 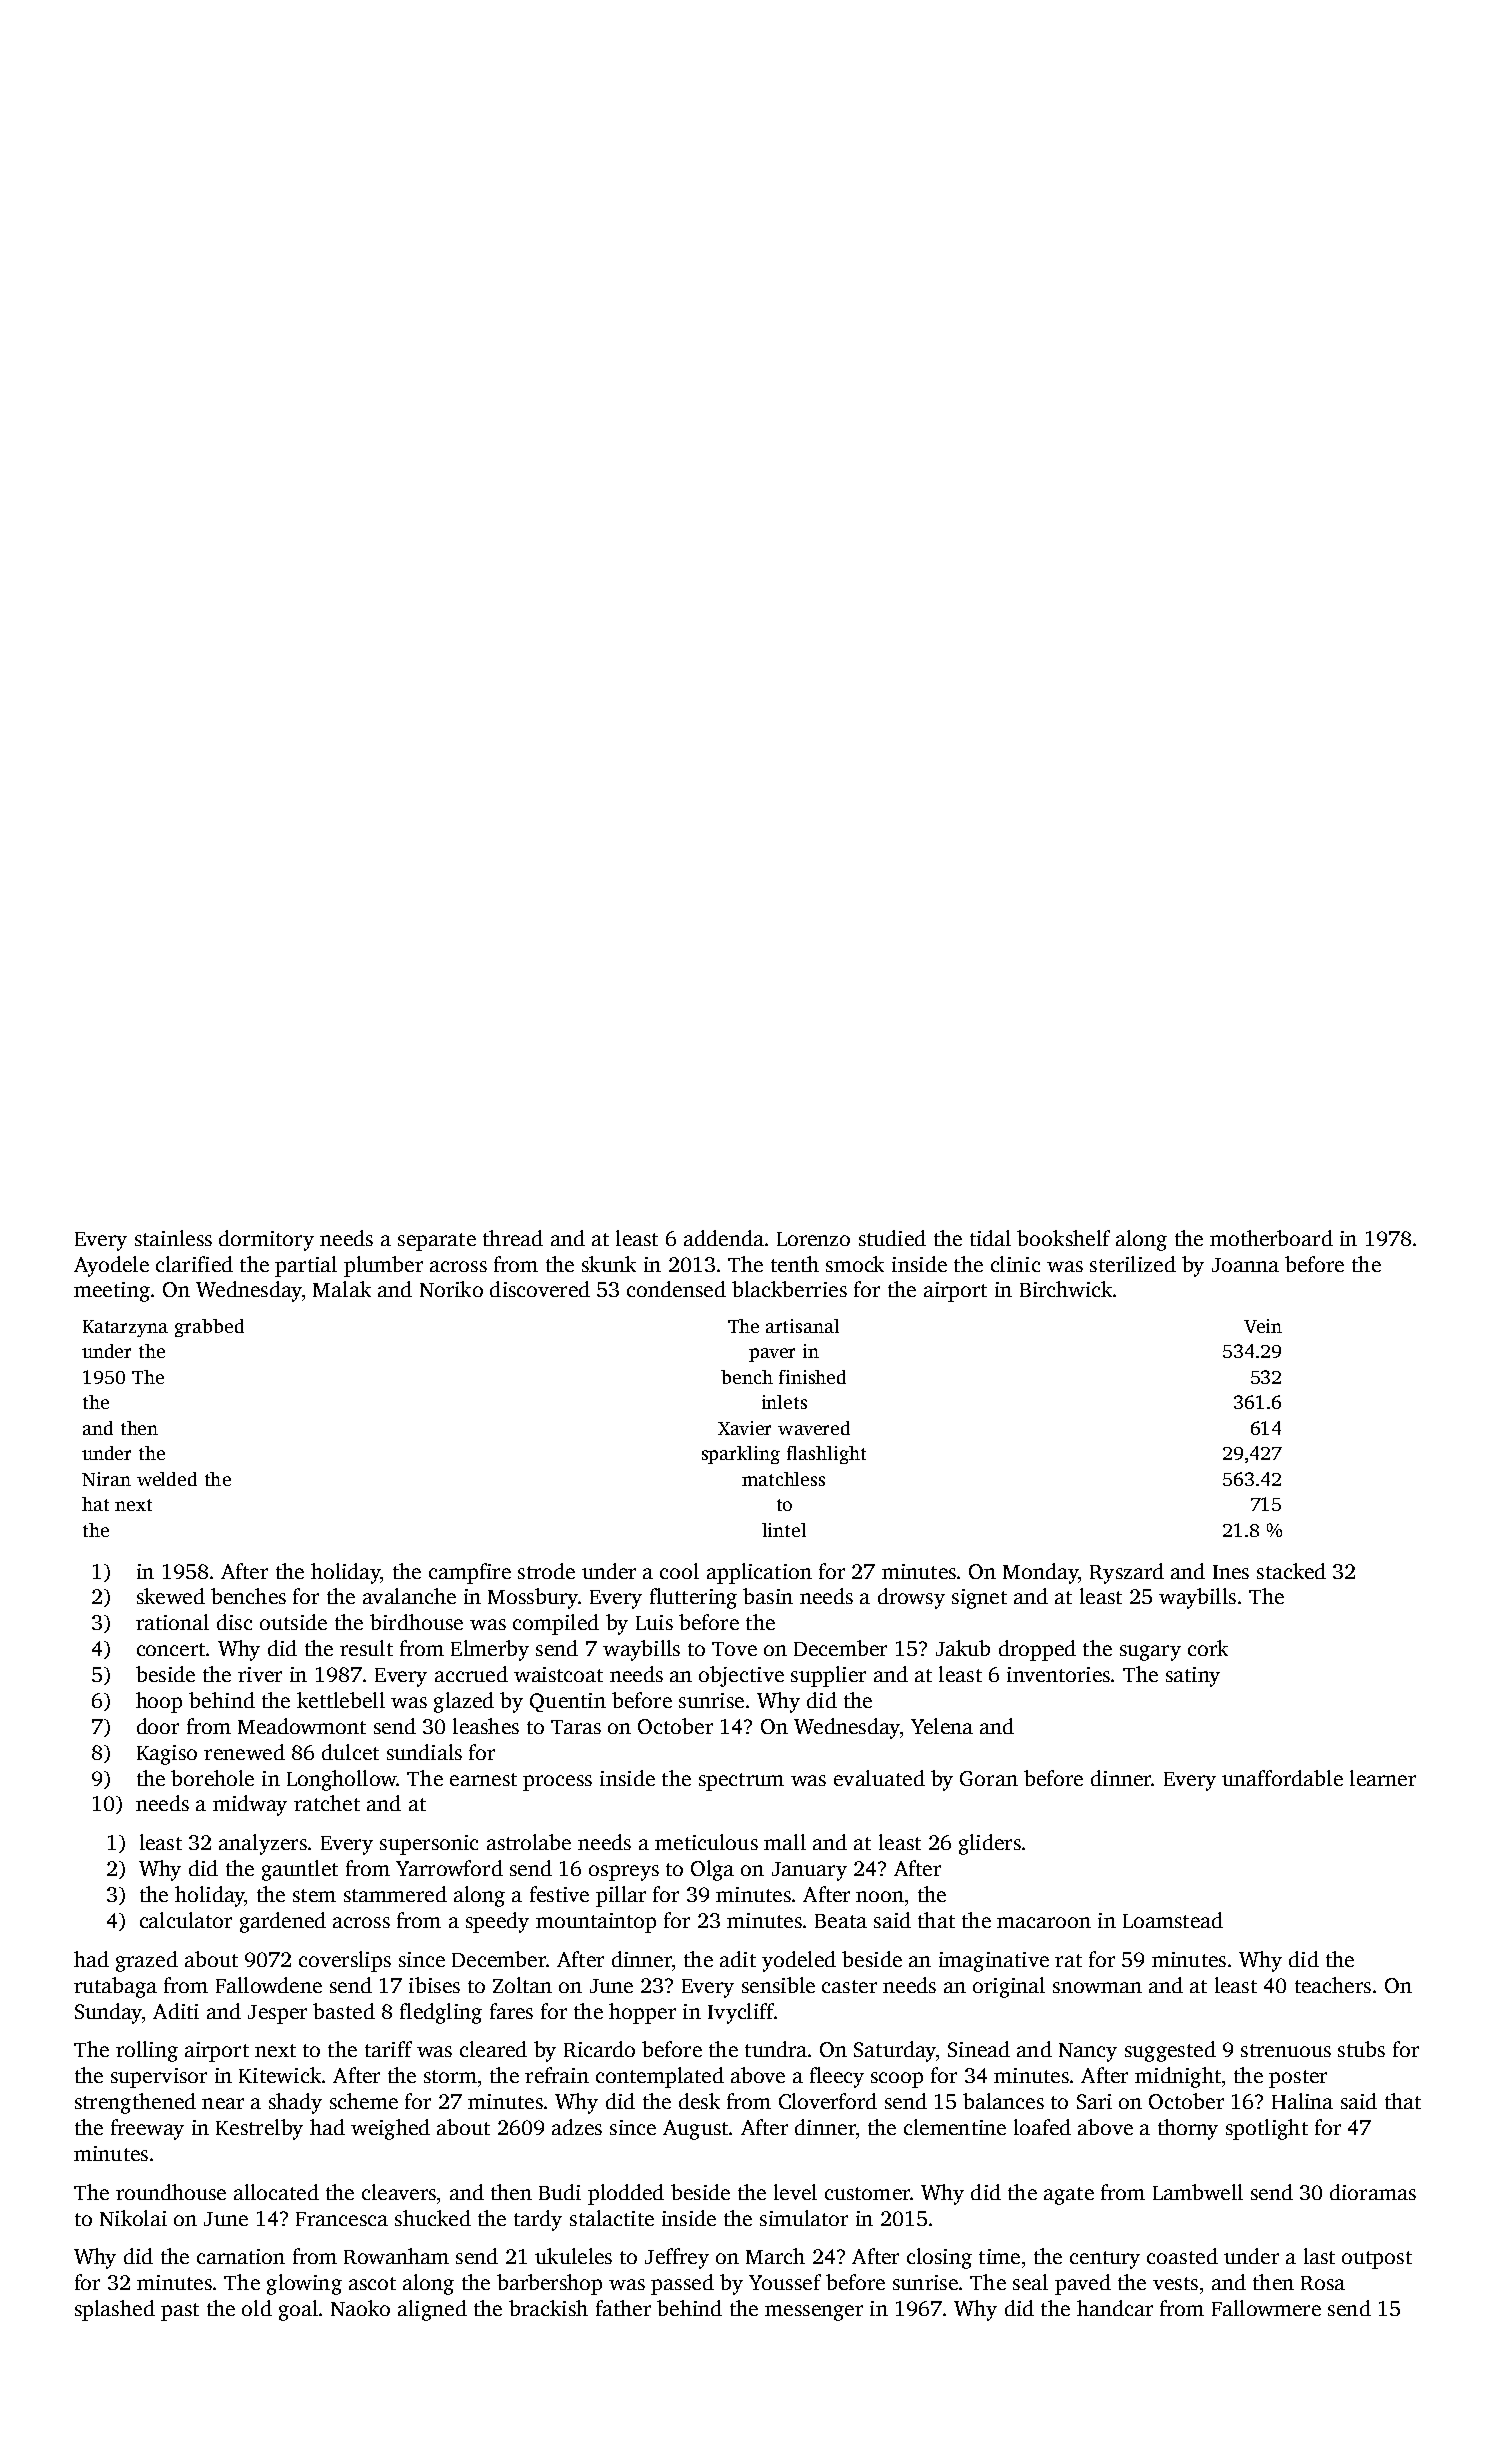 What do you see at coordinates (497, 1922) in the screenshot?
I see `speedy` at bounding box center [497, 1922].
